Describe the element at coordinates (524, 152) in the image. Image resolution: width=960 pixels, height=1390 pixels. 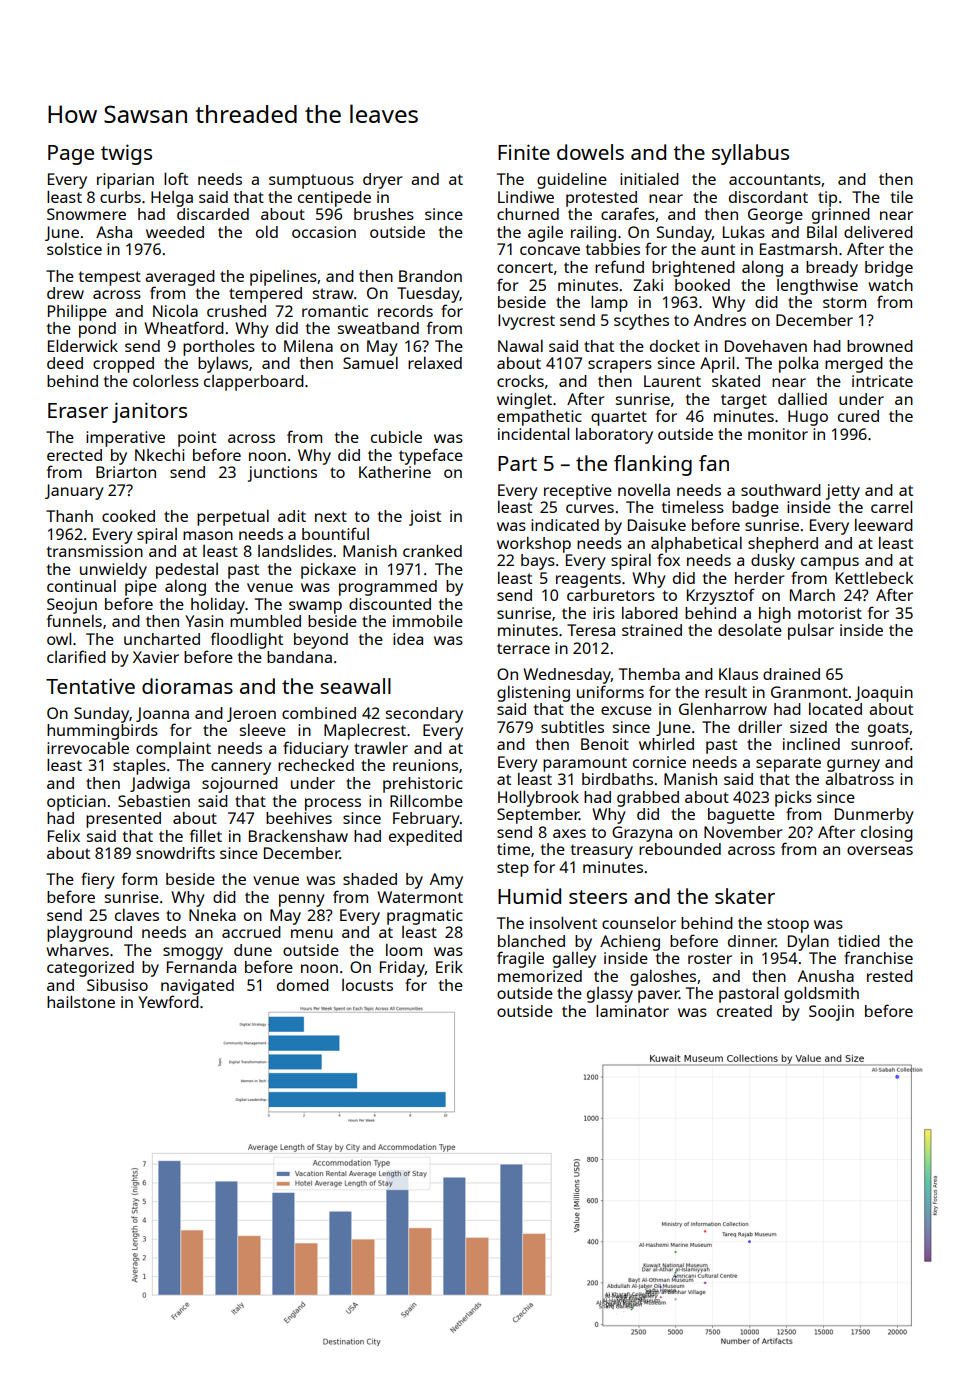
I see `Finite` at that location.
